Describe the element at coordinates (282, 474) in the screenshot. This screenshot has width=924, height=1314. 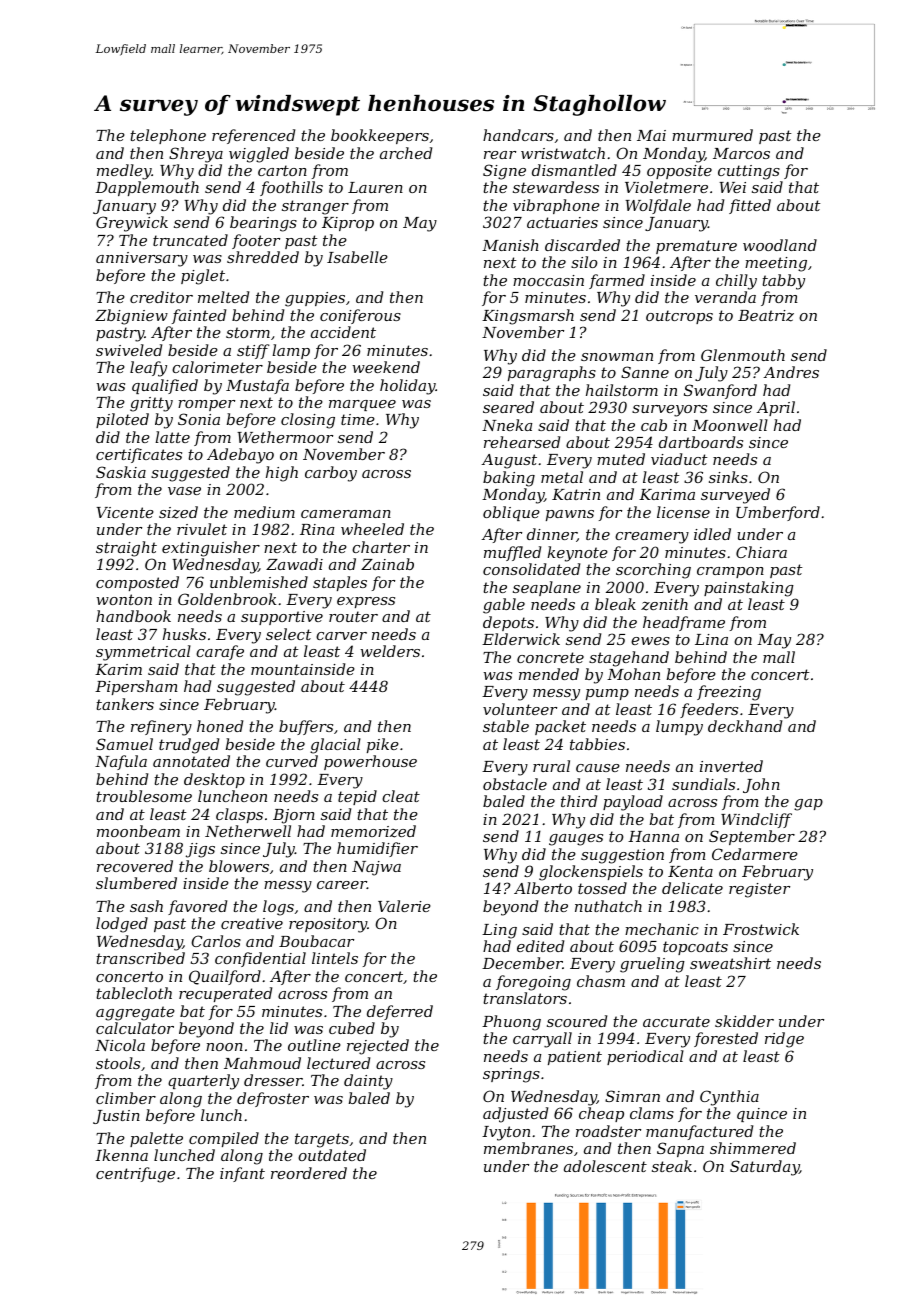
I see `high` at that location.
